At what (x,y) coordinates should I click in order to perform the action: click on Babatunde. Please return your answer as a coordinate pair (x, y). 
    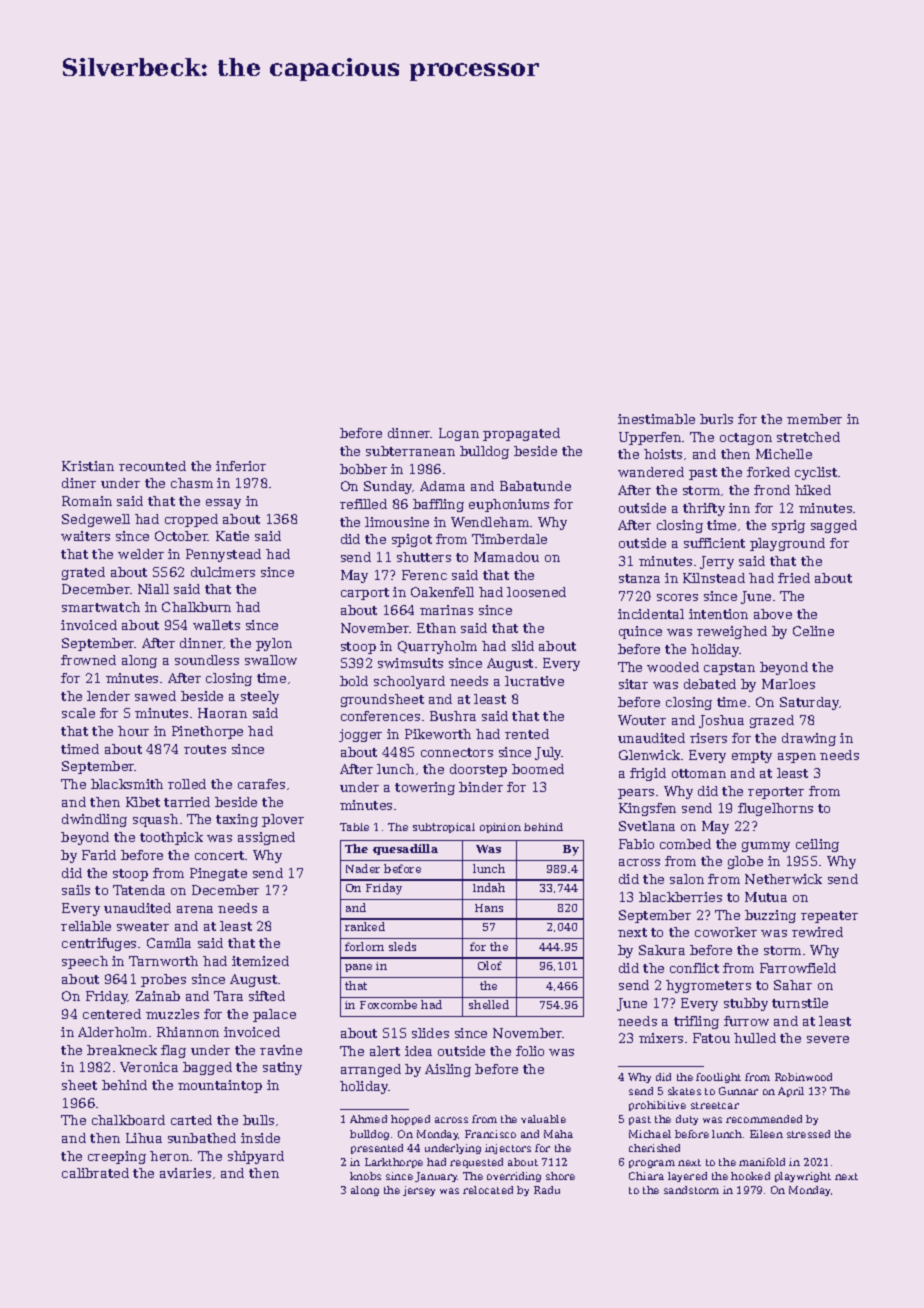
    Looking at the image, I should click on (535, 486).
